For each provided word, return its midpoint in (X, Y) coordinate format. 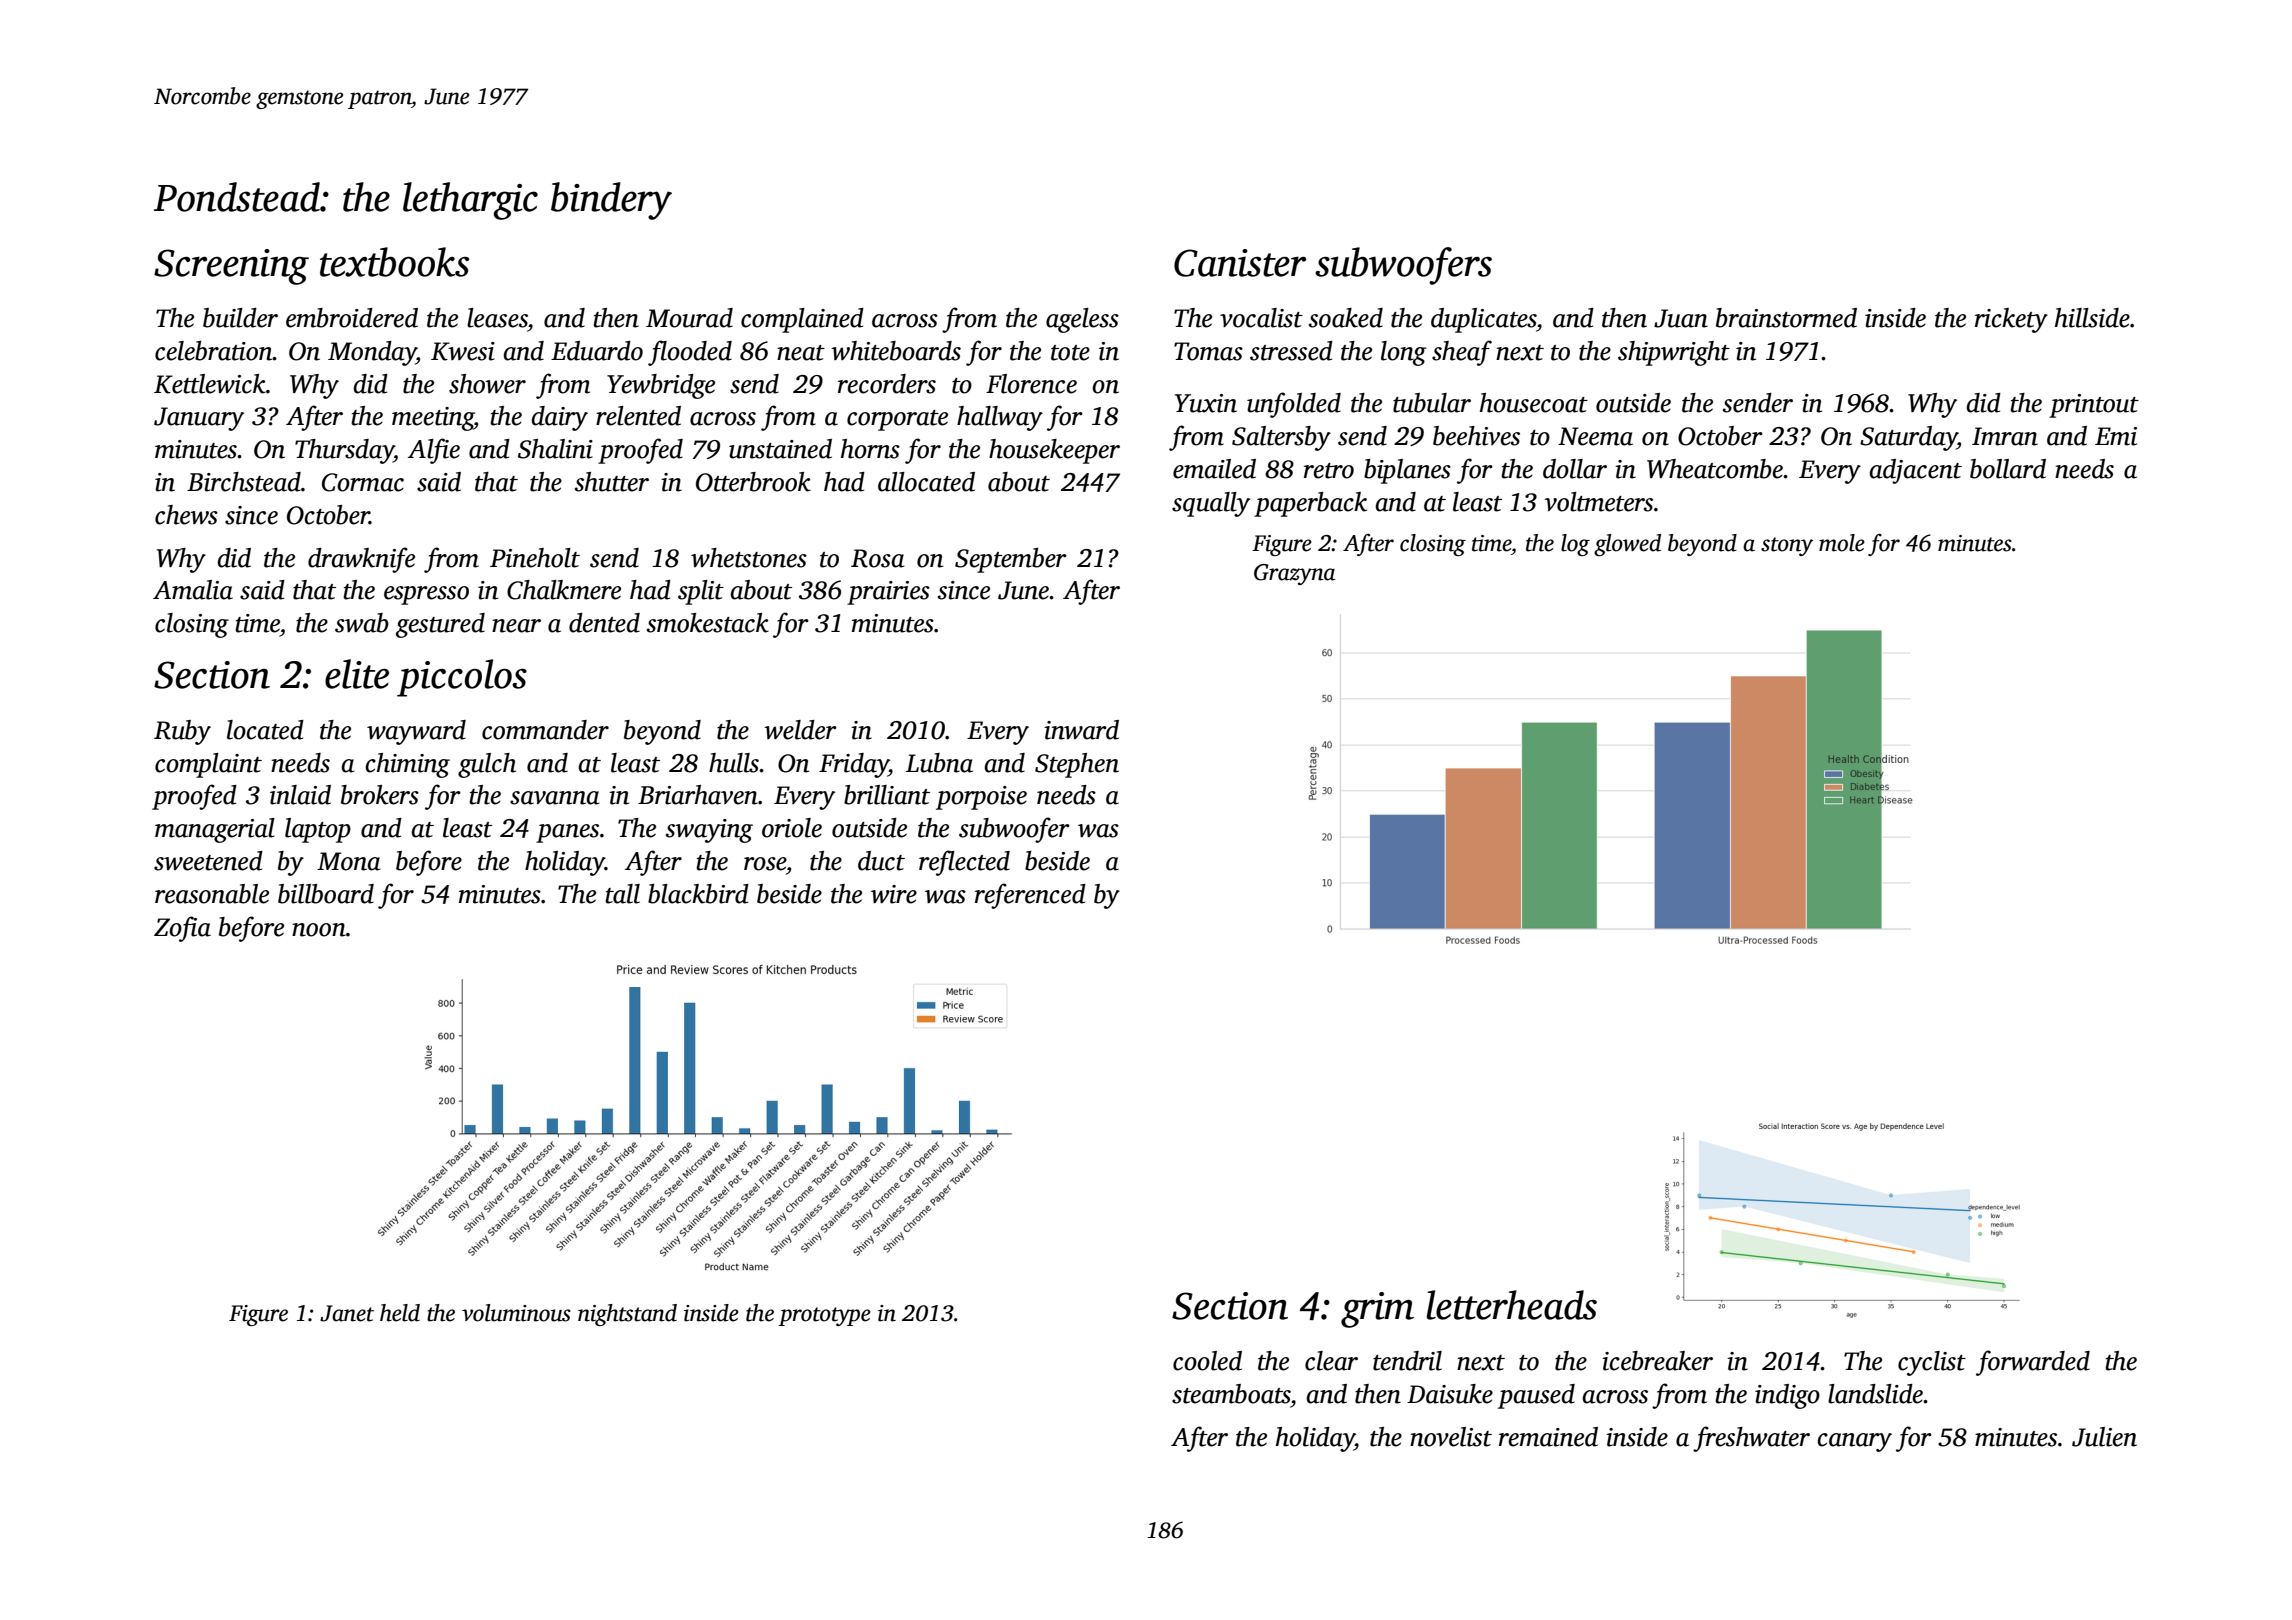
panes (567, 833)
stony (1787, 546)
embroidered (352, 318)
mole (1842, 543)
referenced (1030, 896)
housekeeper (1054, 451)
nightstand (627, 1315)
